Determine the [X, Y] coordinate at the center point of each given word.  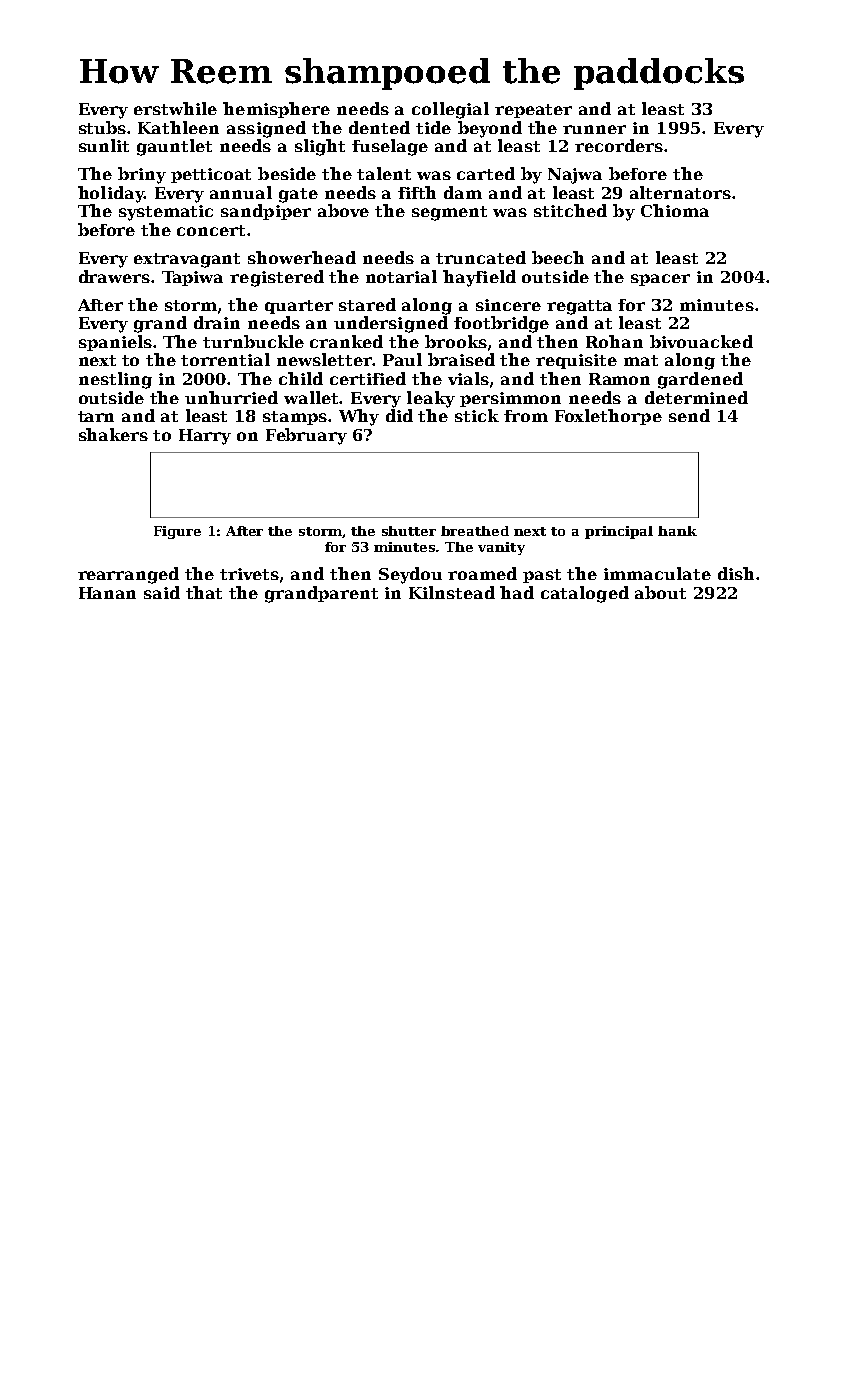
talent [384, 173]
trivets [249, 574]
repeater [533, 111]
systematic [166, 213]
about [660, 592]
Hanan [107, 593]
